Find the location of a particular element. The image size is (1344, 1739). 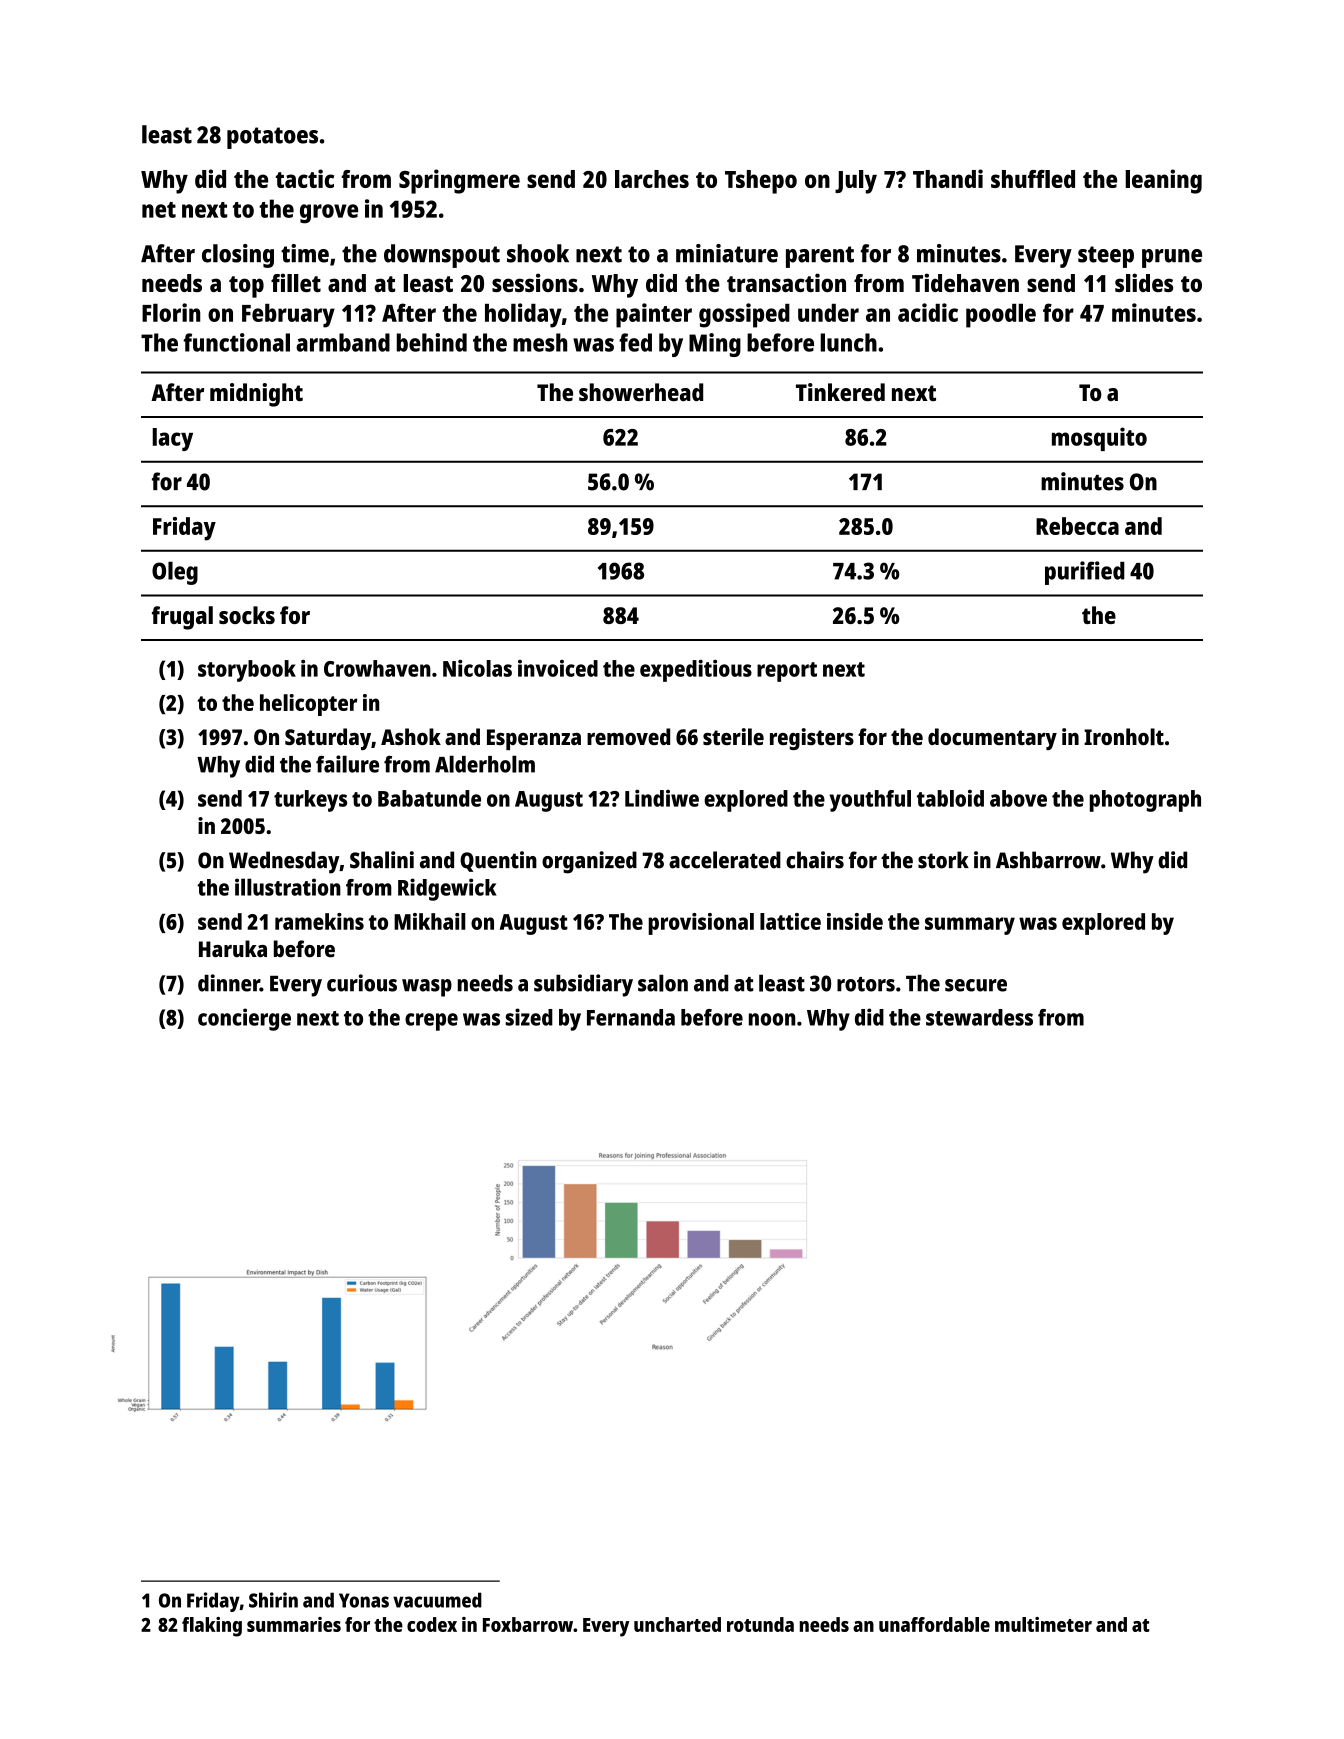

shuffled is located at coordinates (1033, 179).
